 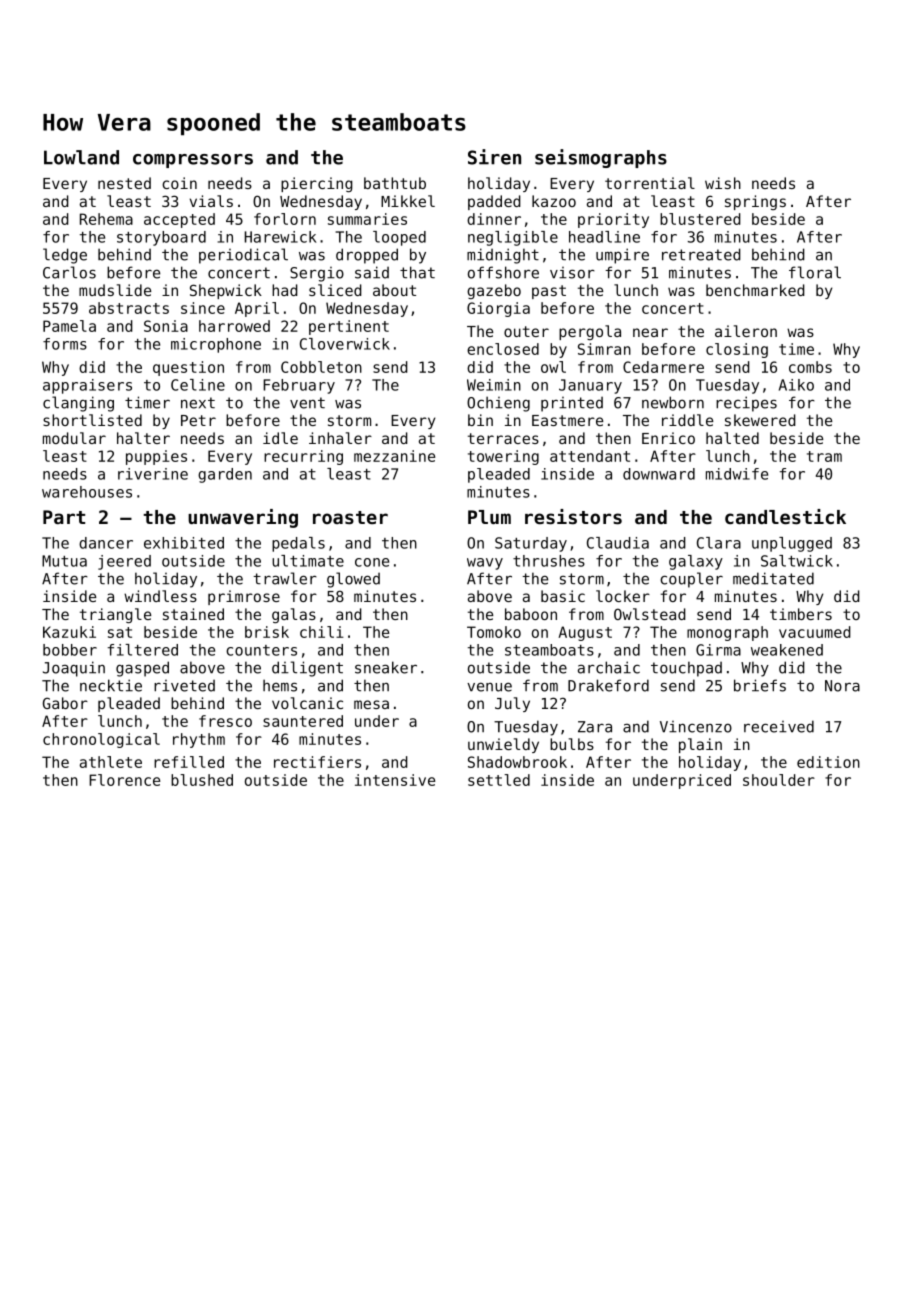 What do you see at coordinates (828, 762) in the document?
I see `edition` at bounding box center [828, 762].
